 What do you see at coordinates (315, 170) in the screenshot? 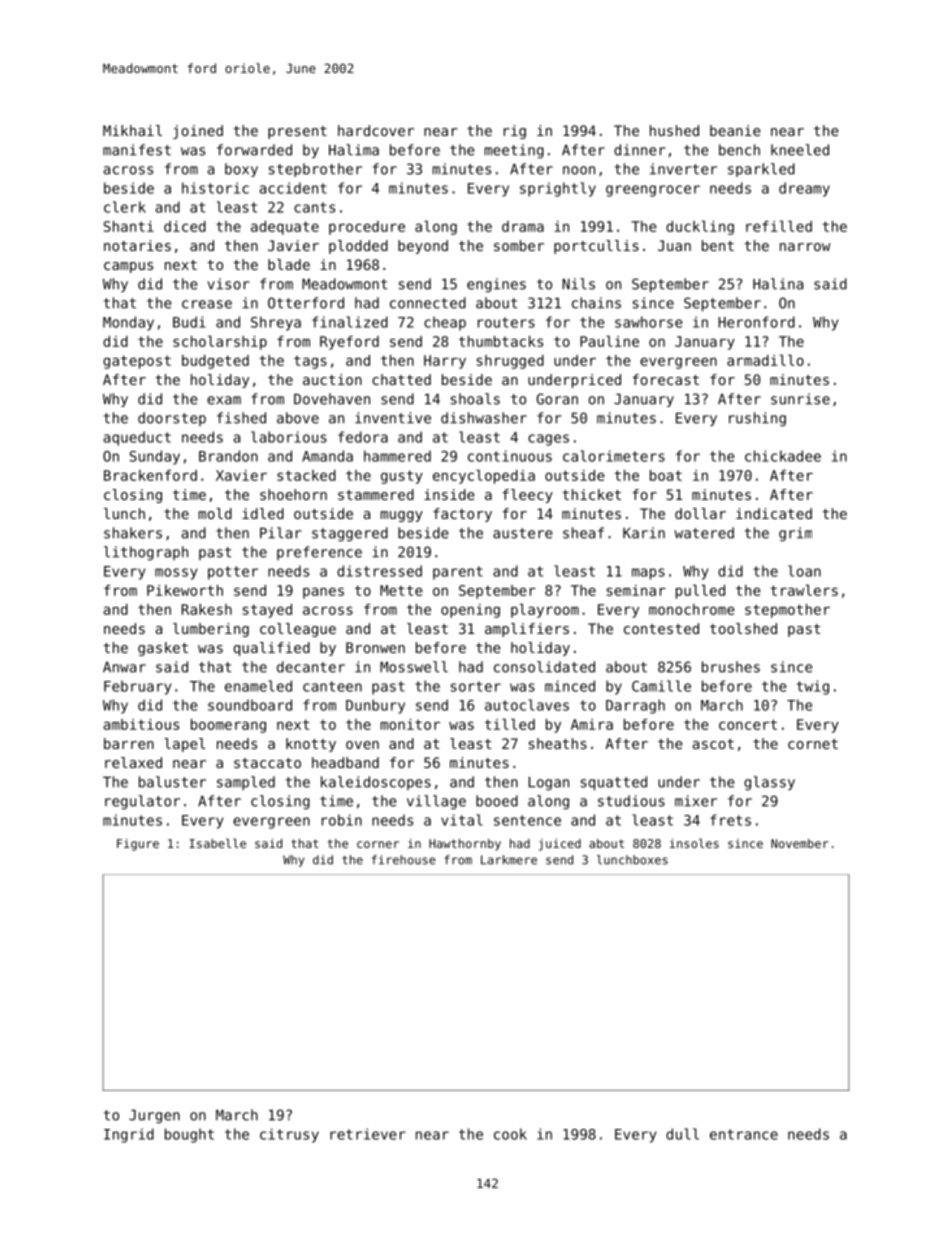
I see `stepbrother` at bounding box center [315, 170].
